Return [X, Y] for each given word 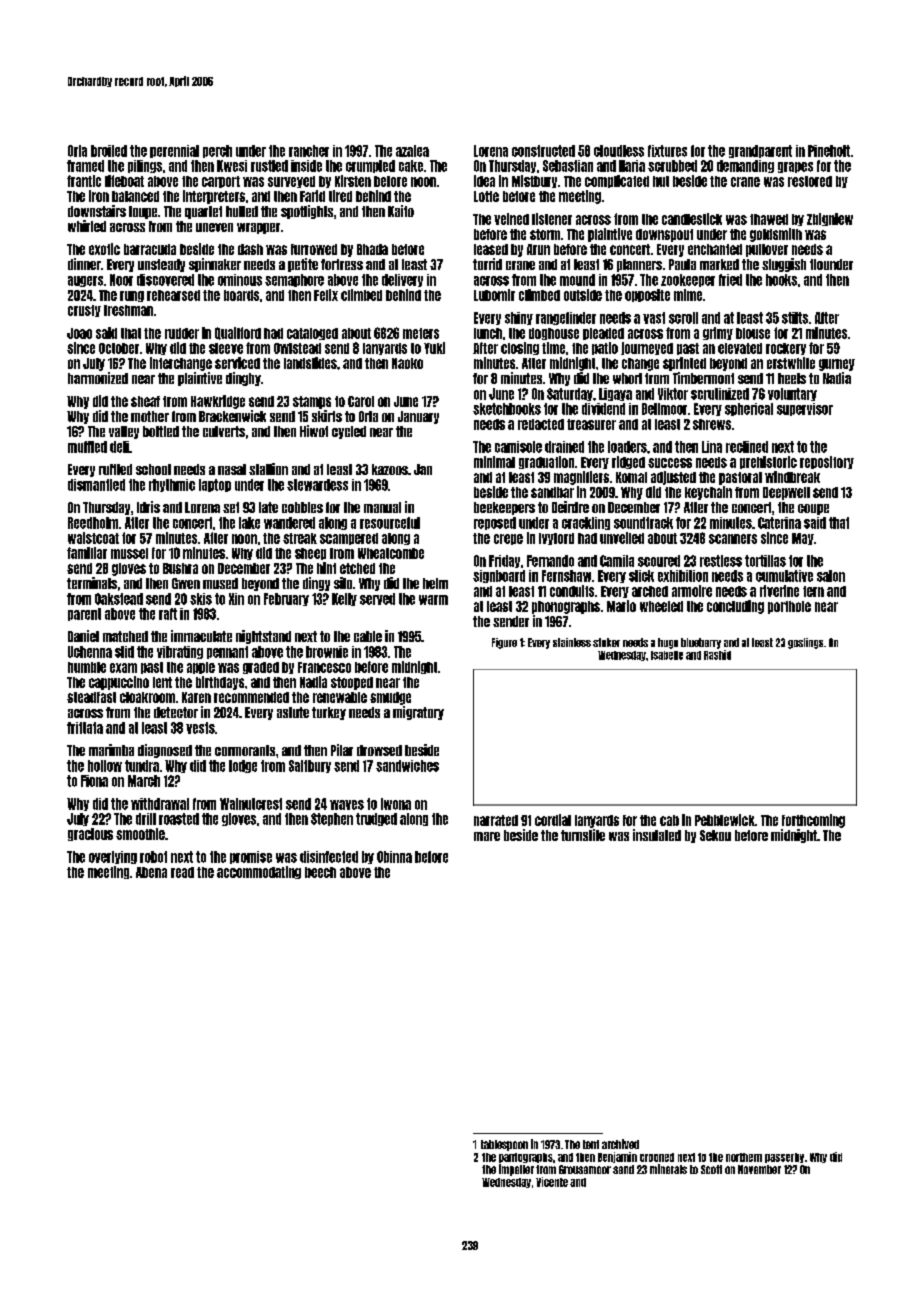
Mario [621, 606]
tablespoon [504, 1145]
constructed [543, 151]
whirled [87, 226]
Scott [711, 1169]
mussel [129, 553]
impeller [516, 1170]
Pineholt [829, 151]
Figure [504, 643]
